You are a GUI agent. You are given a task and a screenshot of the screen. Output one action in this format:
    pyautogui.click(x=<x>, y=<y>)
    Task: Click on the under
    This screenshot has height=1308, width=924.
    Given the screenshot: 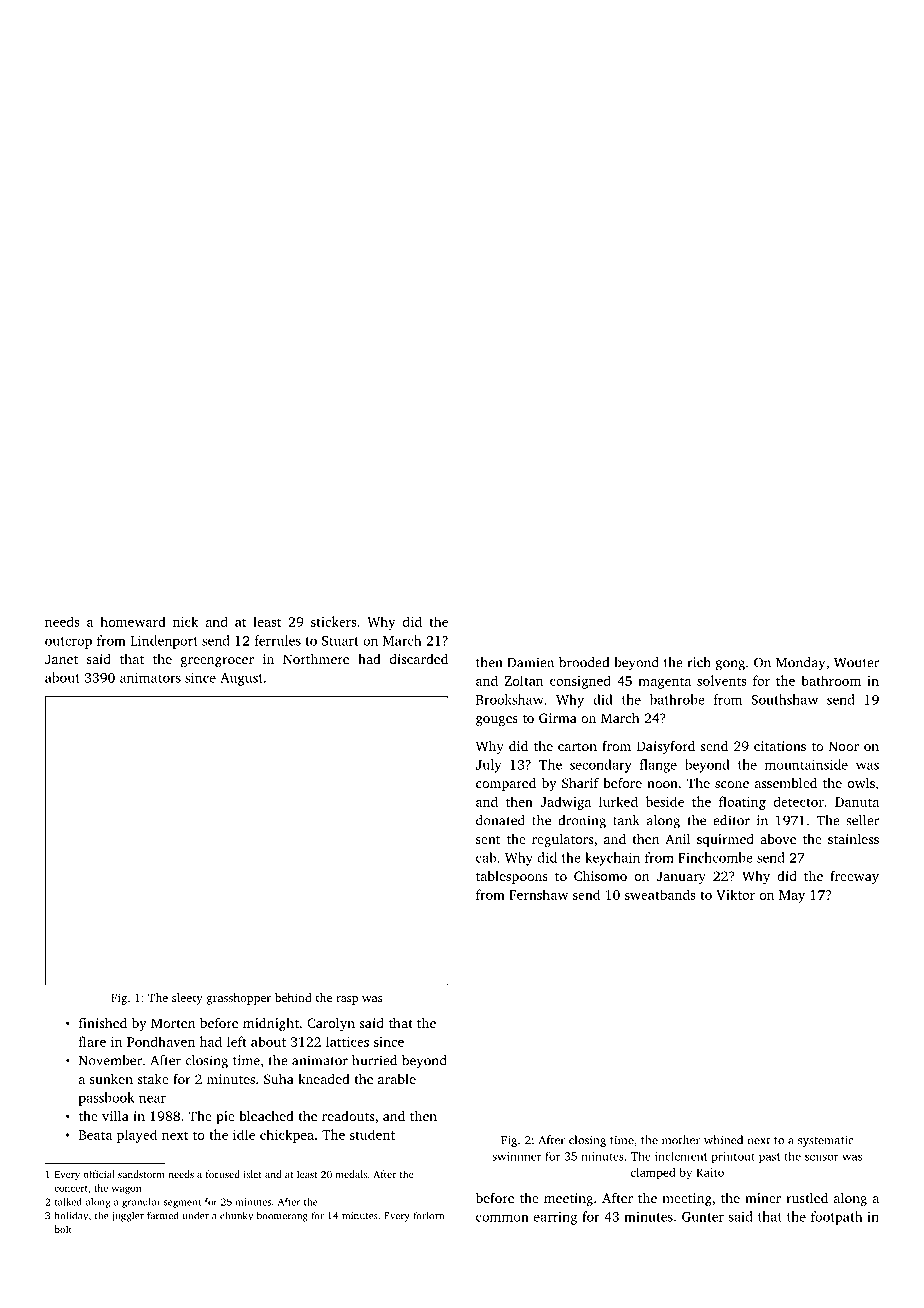 What is the action you would take?
    pyautogui.click(x=196, y=1215)
